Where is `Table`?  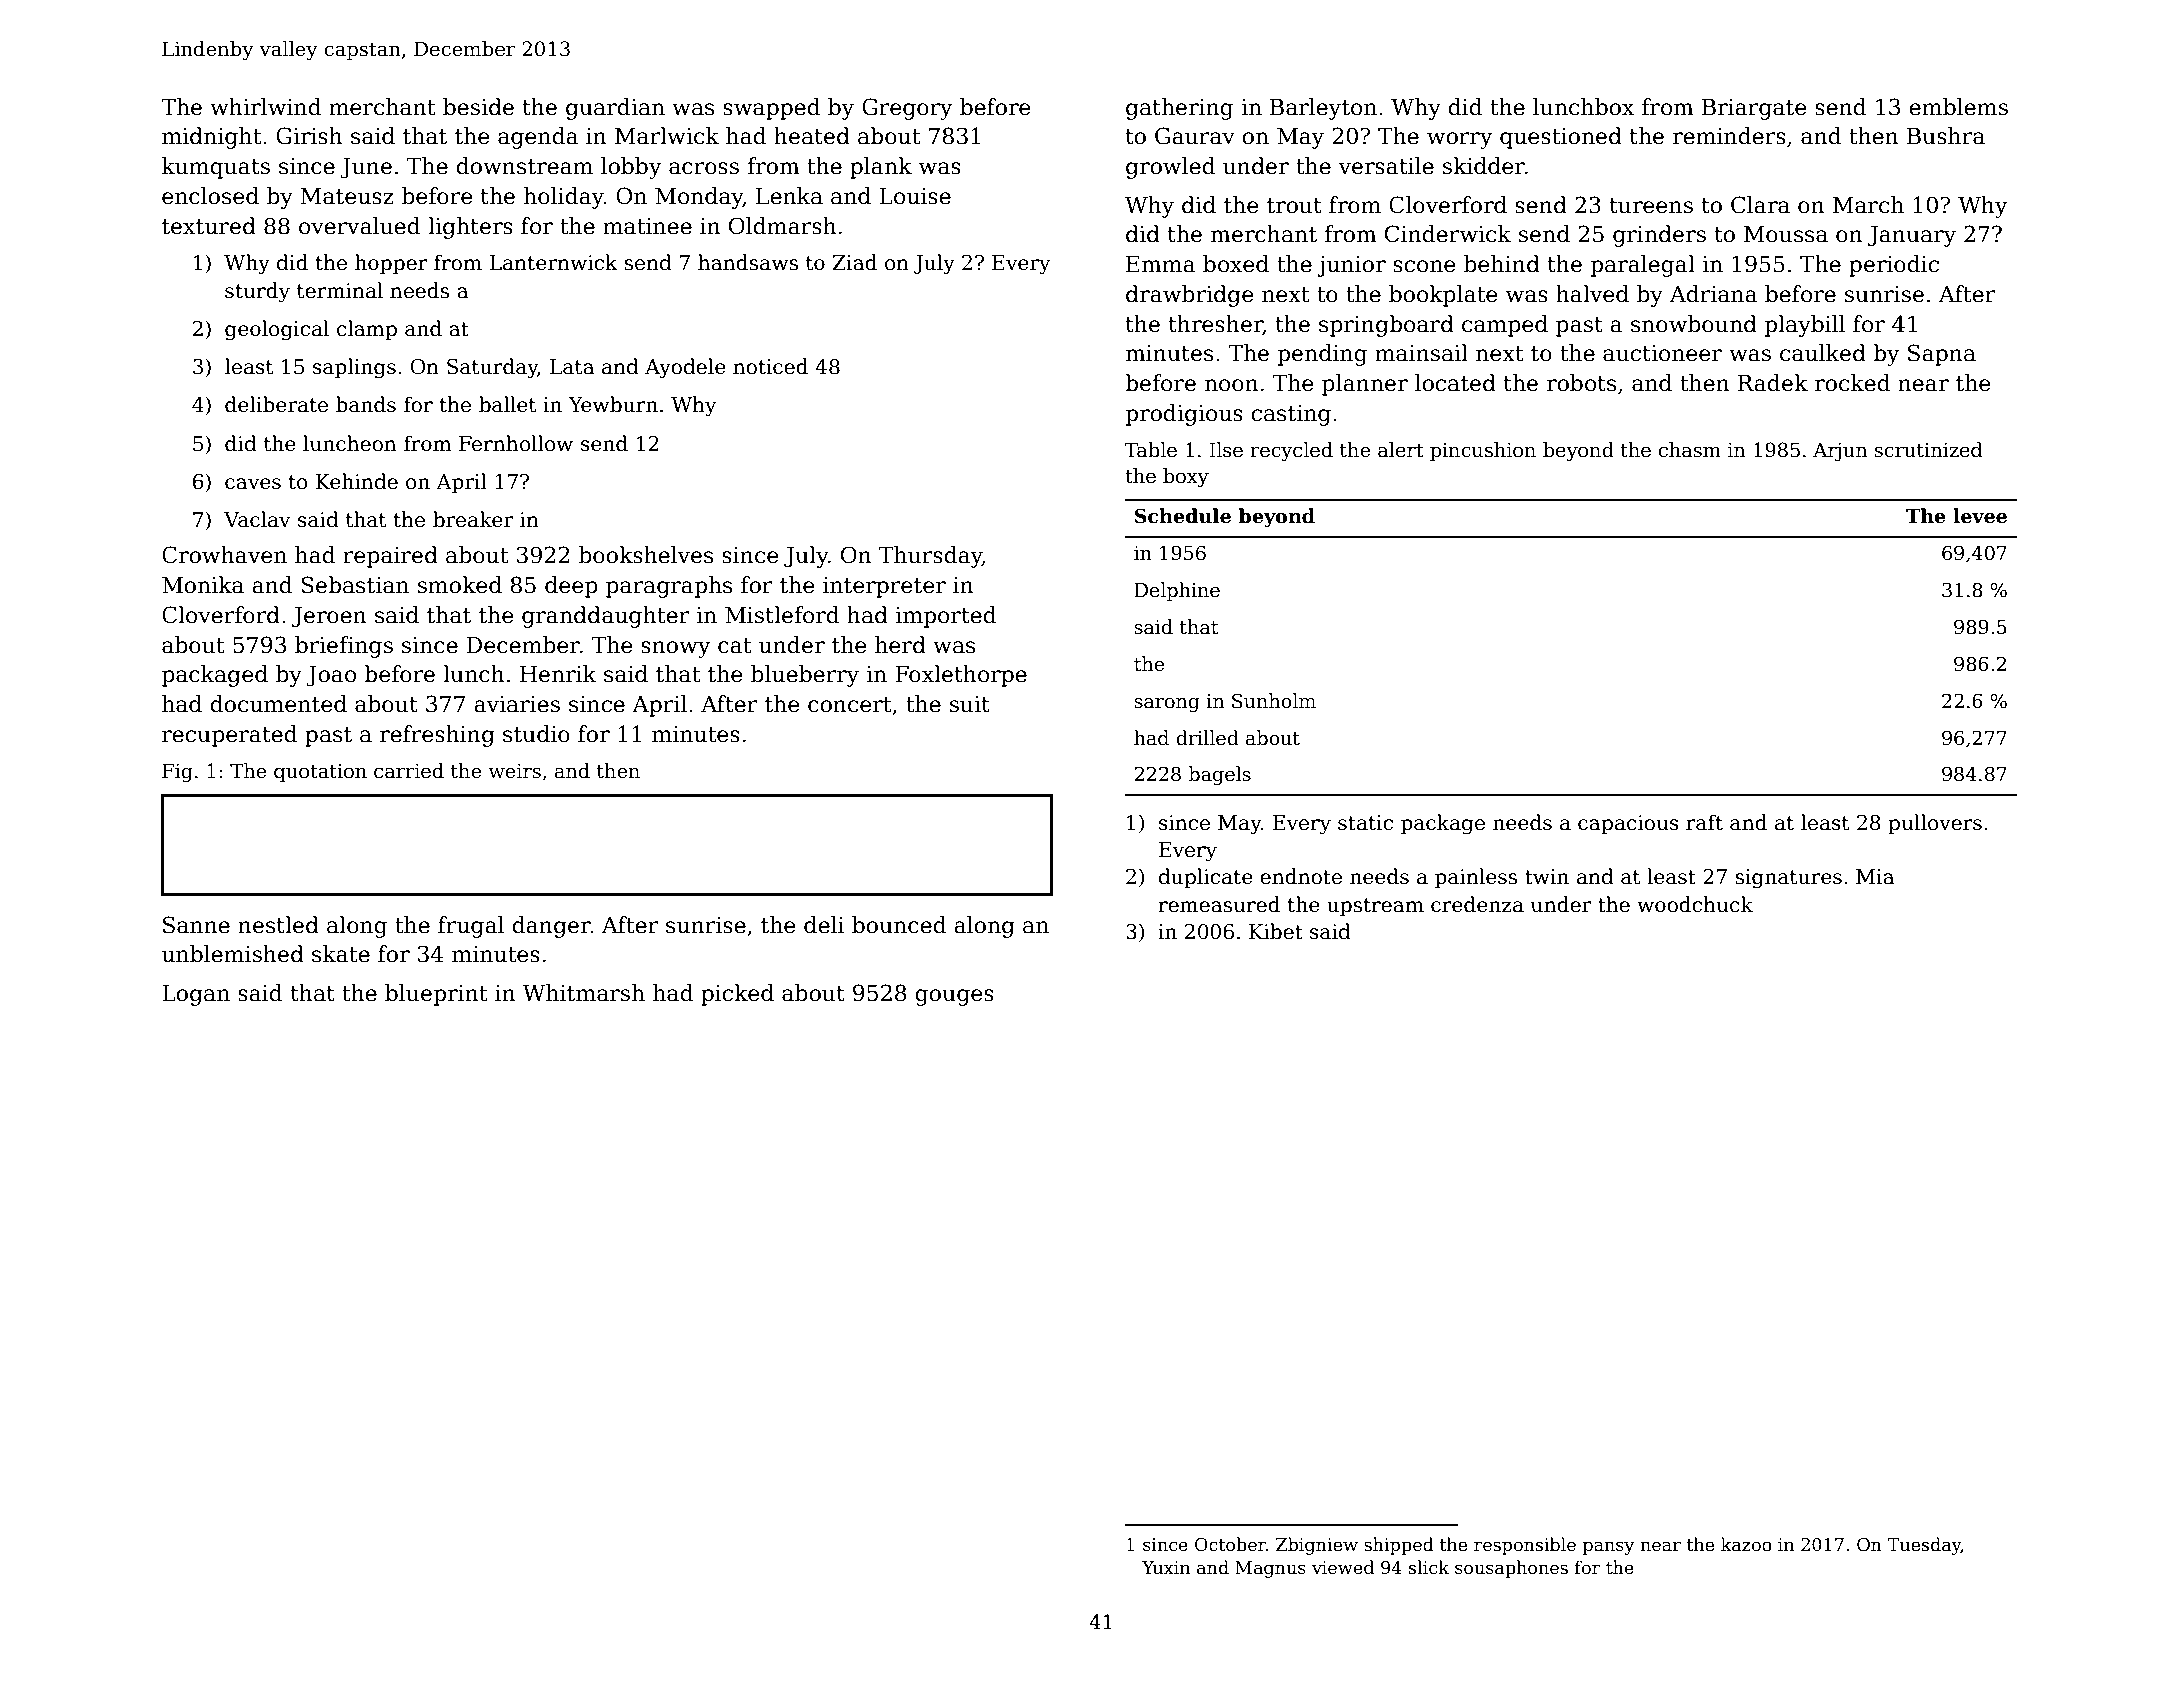
Table is located at coordinates (1151, 450).
